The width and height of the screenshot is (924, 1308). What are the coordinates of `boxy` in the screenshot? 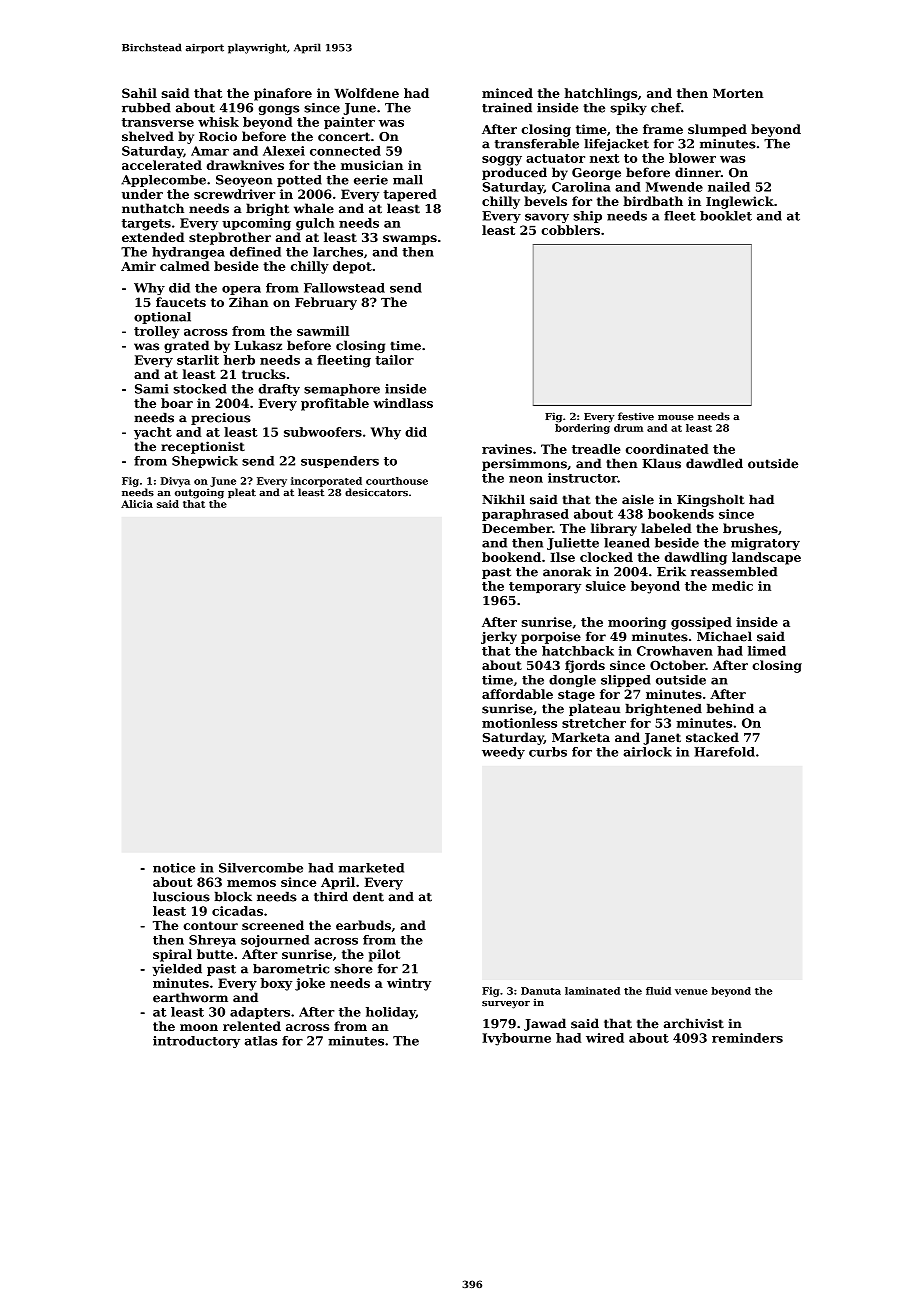 It's located at (276, 984).
